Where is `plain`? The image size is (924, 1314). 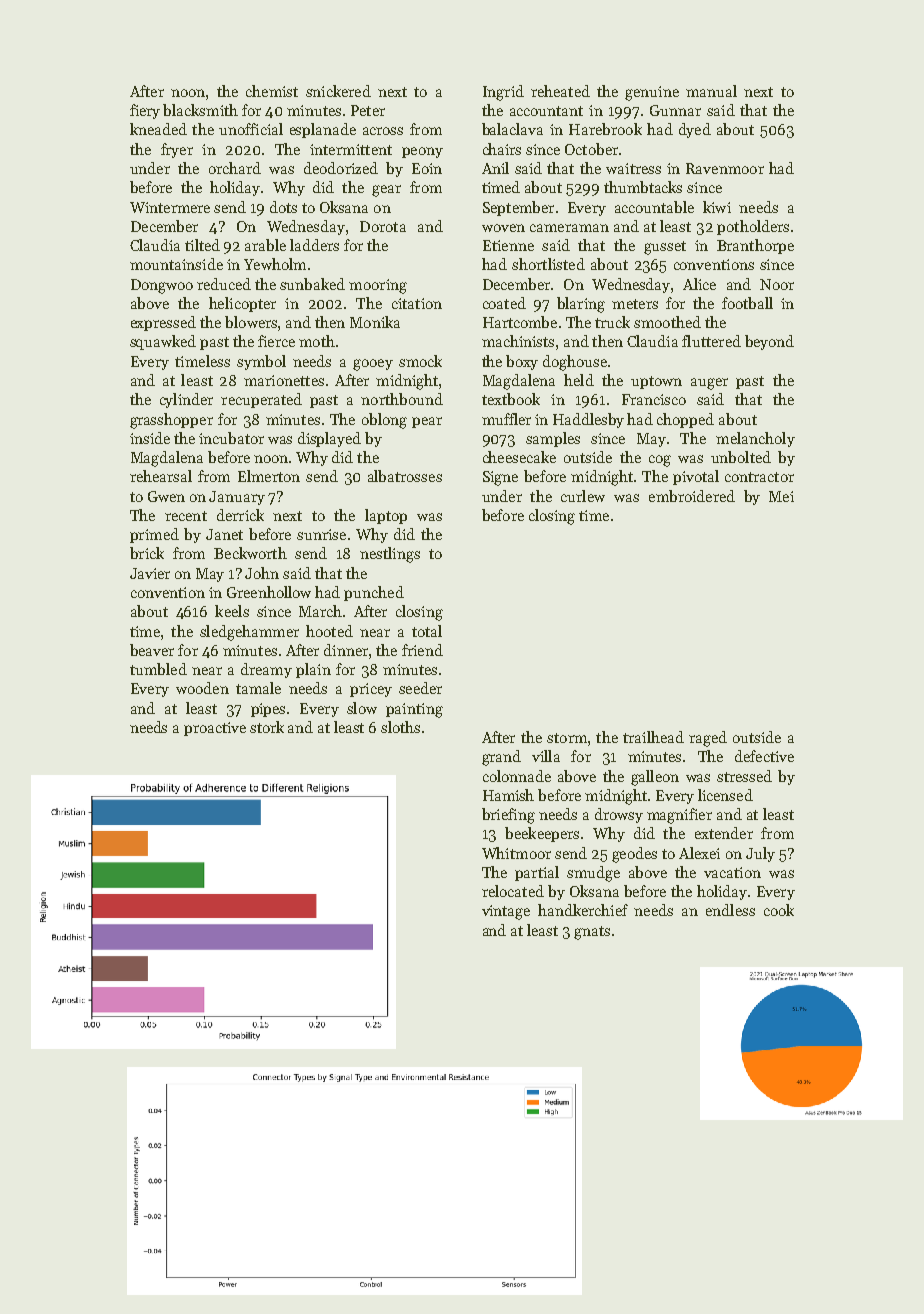
plain is located at coordinates (313, 670).
